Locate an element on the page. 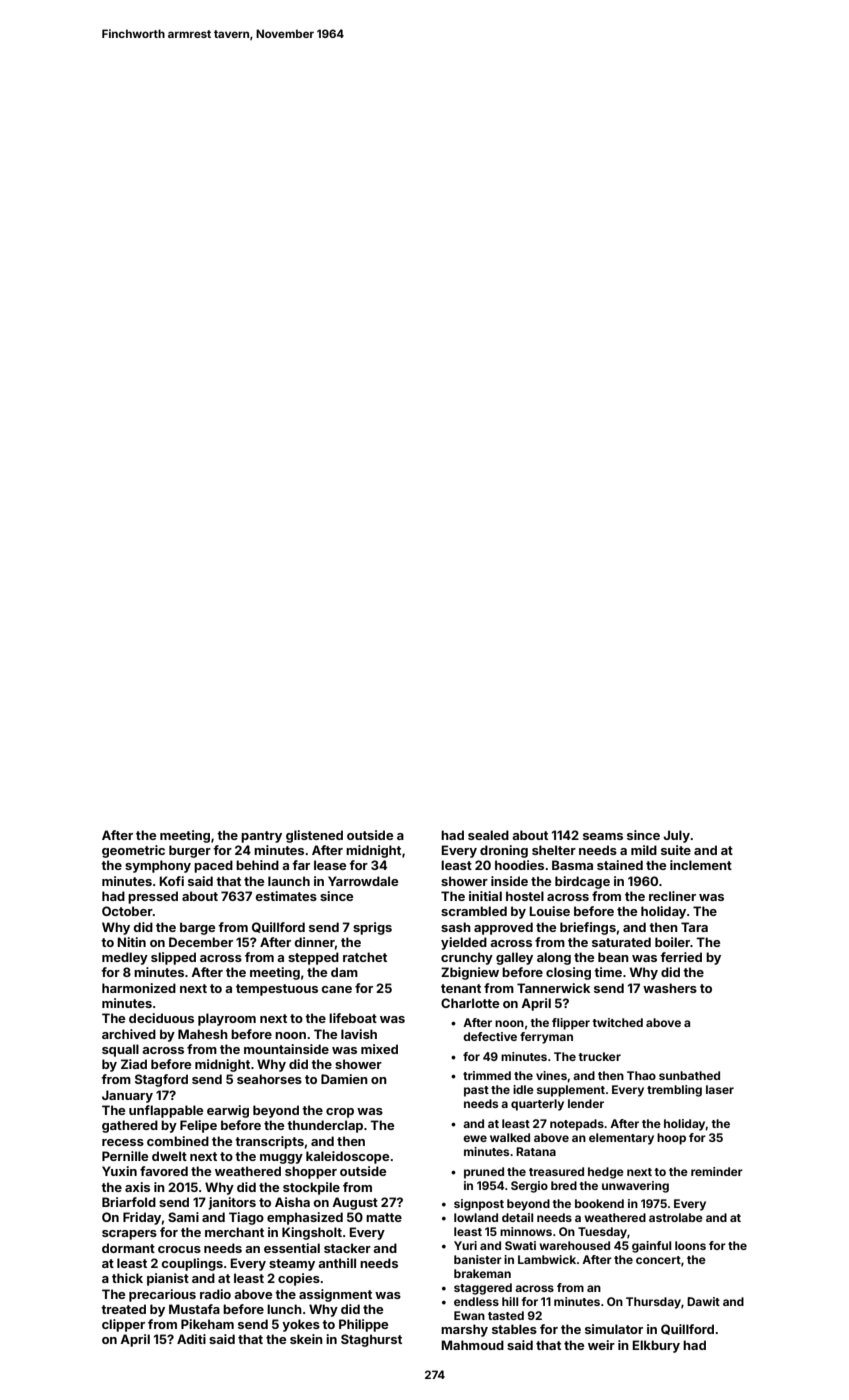  Tara is located at coordinates (694, 927).
